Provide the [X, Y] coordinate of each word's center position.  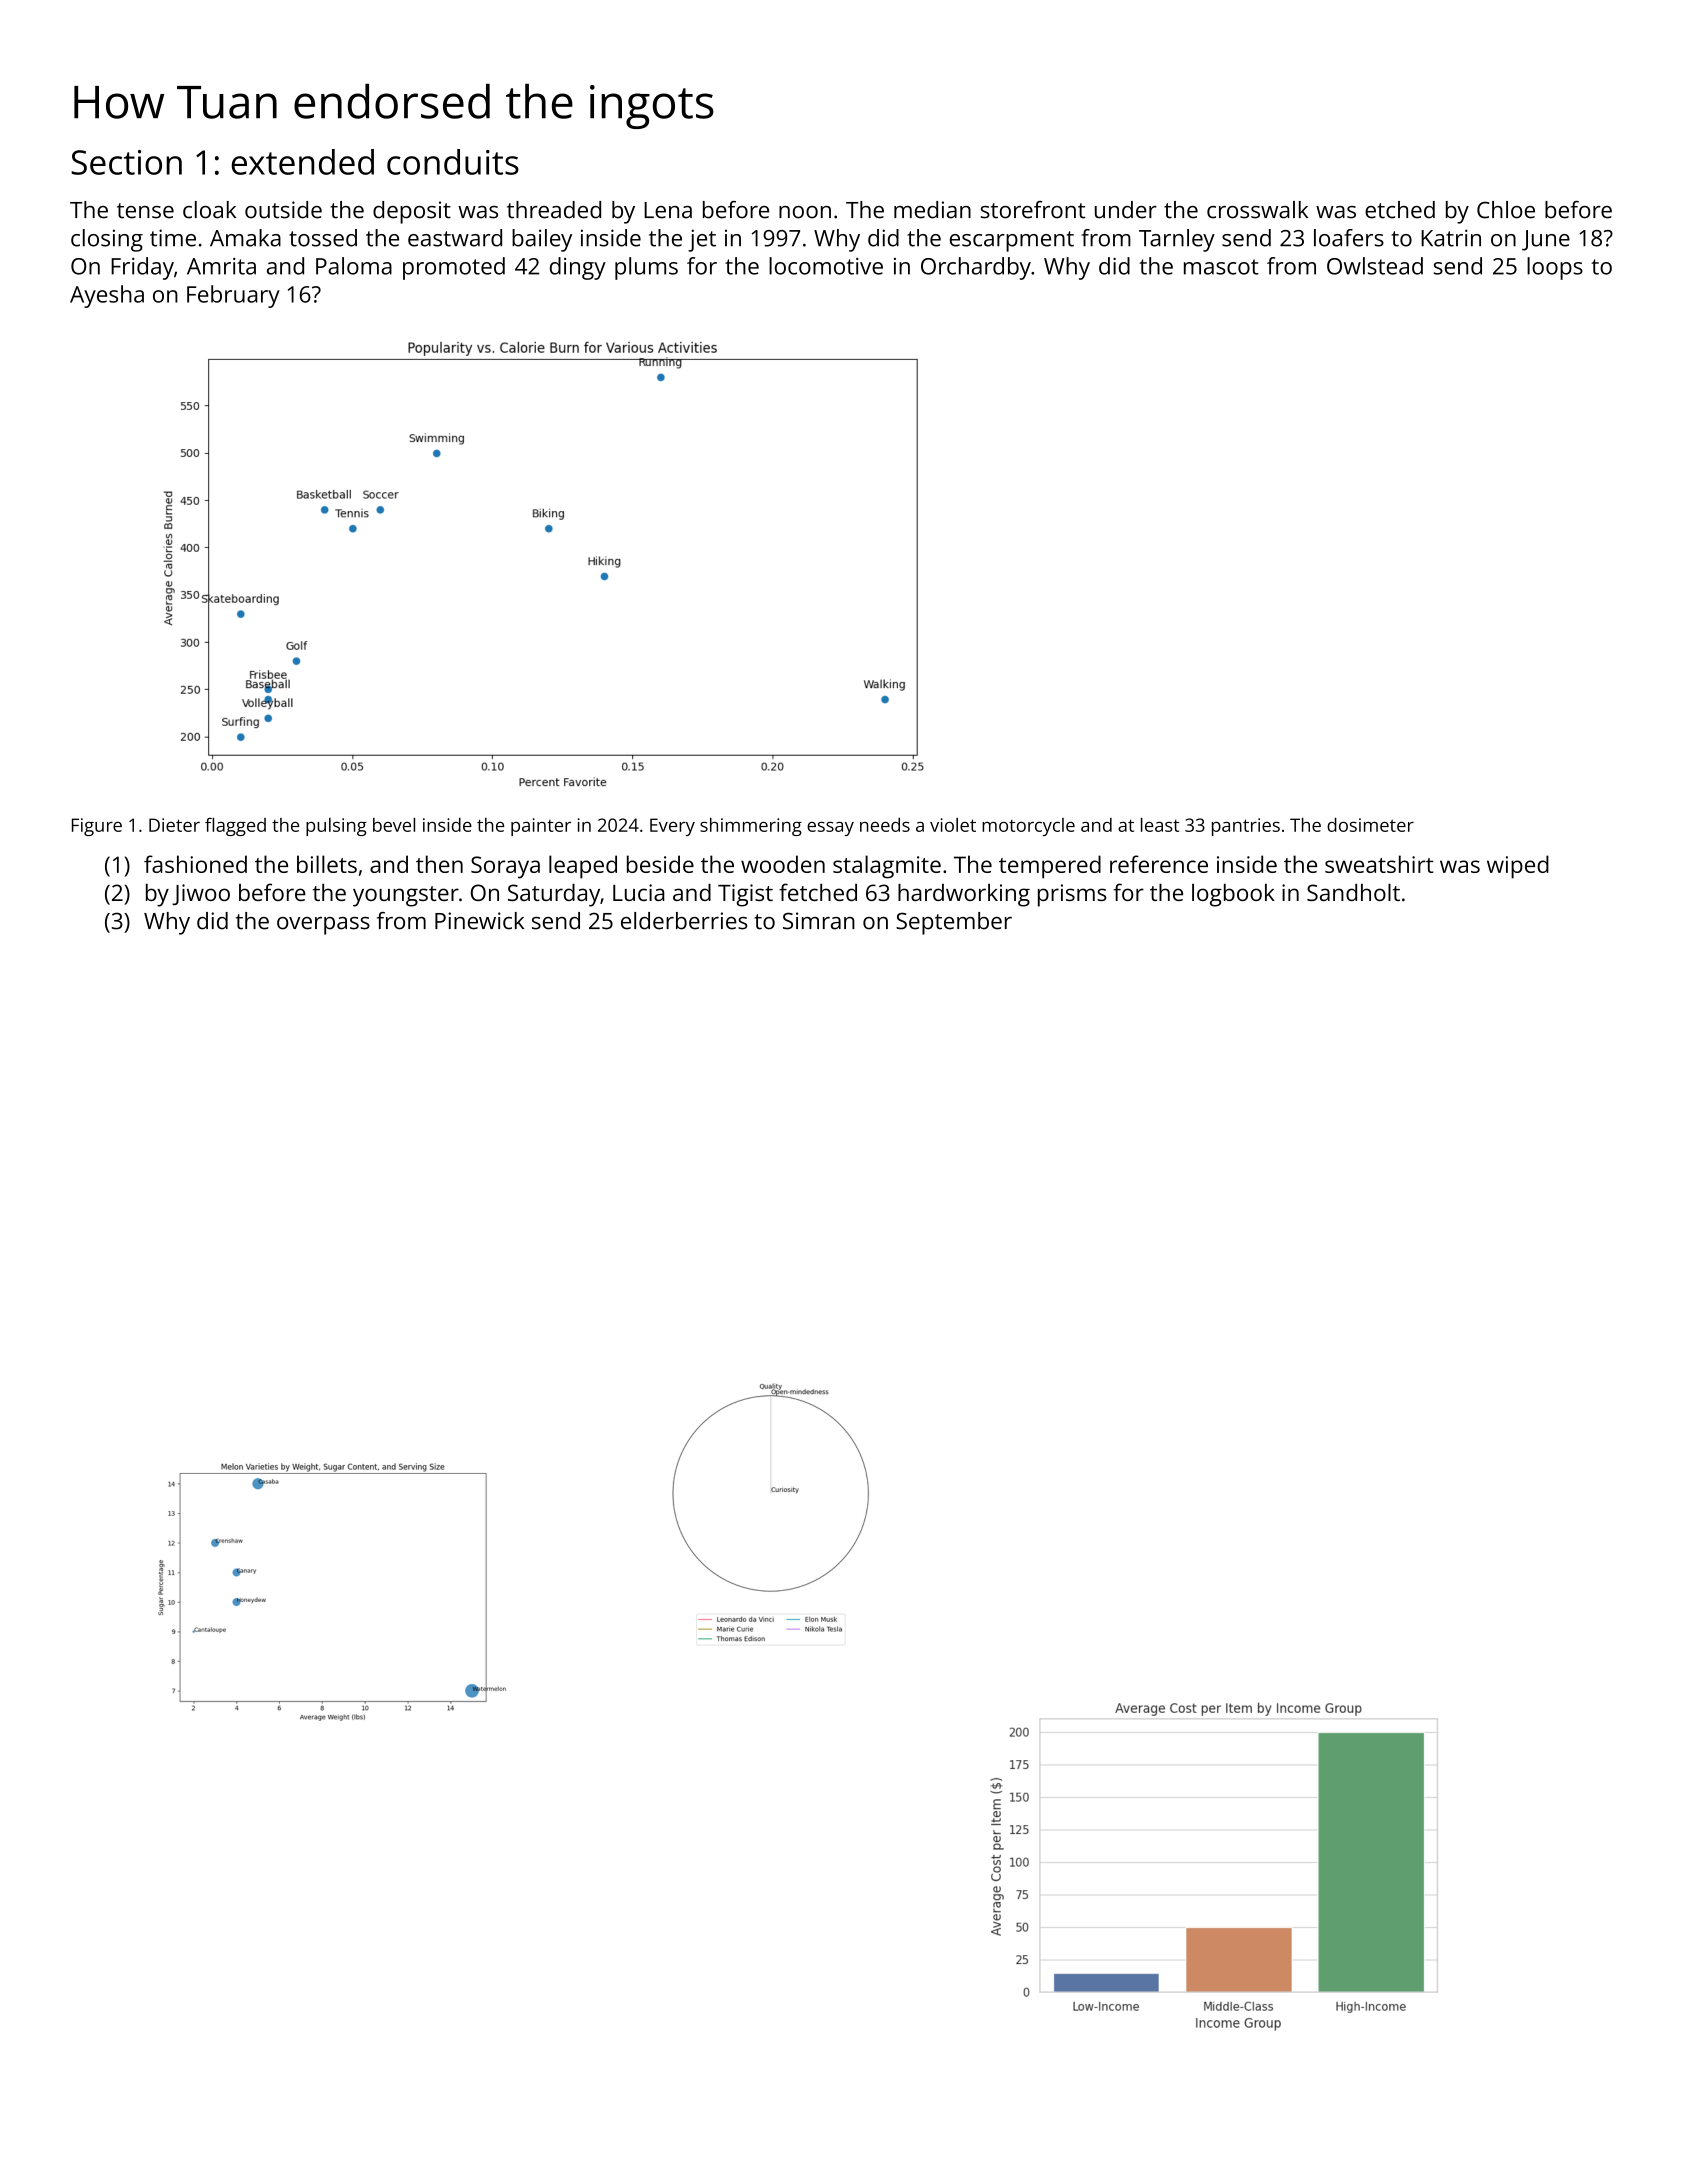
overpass [323, 926]
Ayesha [107, 296]
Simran [819, 921]
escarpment [1012, 241]
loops [1555, 268]
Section [126, 162]
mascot [1221, 267]
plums [646, 268]
